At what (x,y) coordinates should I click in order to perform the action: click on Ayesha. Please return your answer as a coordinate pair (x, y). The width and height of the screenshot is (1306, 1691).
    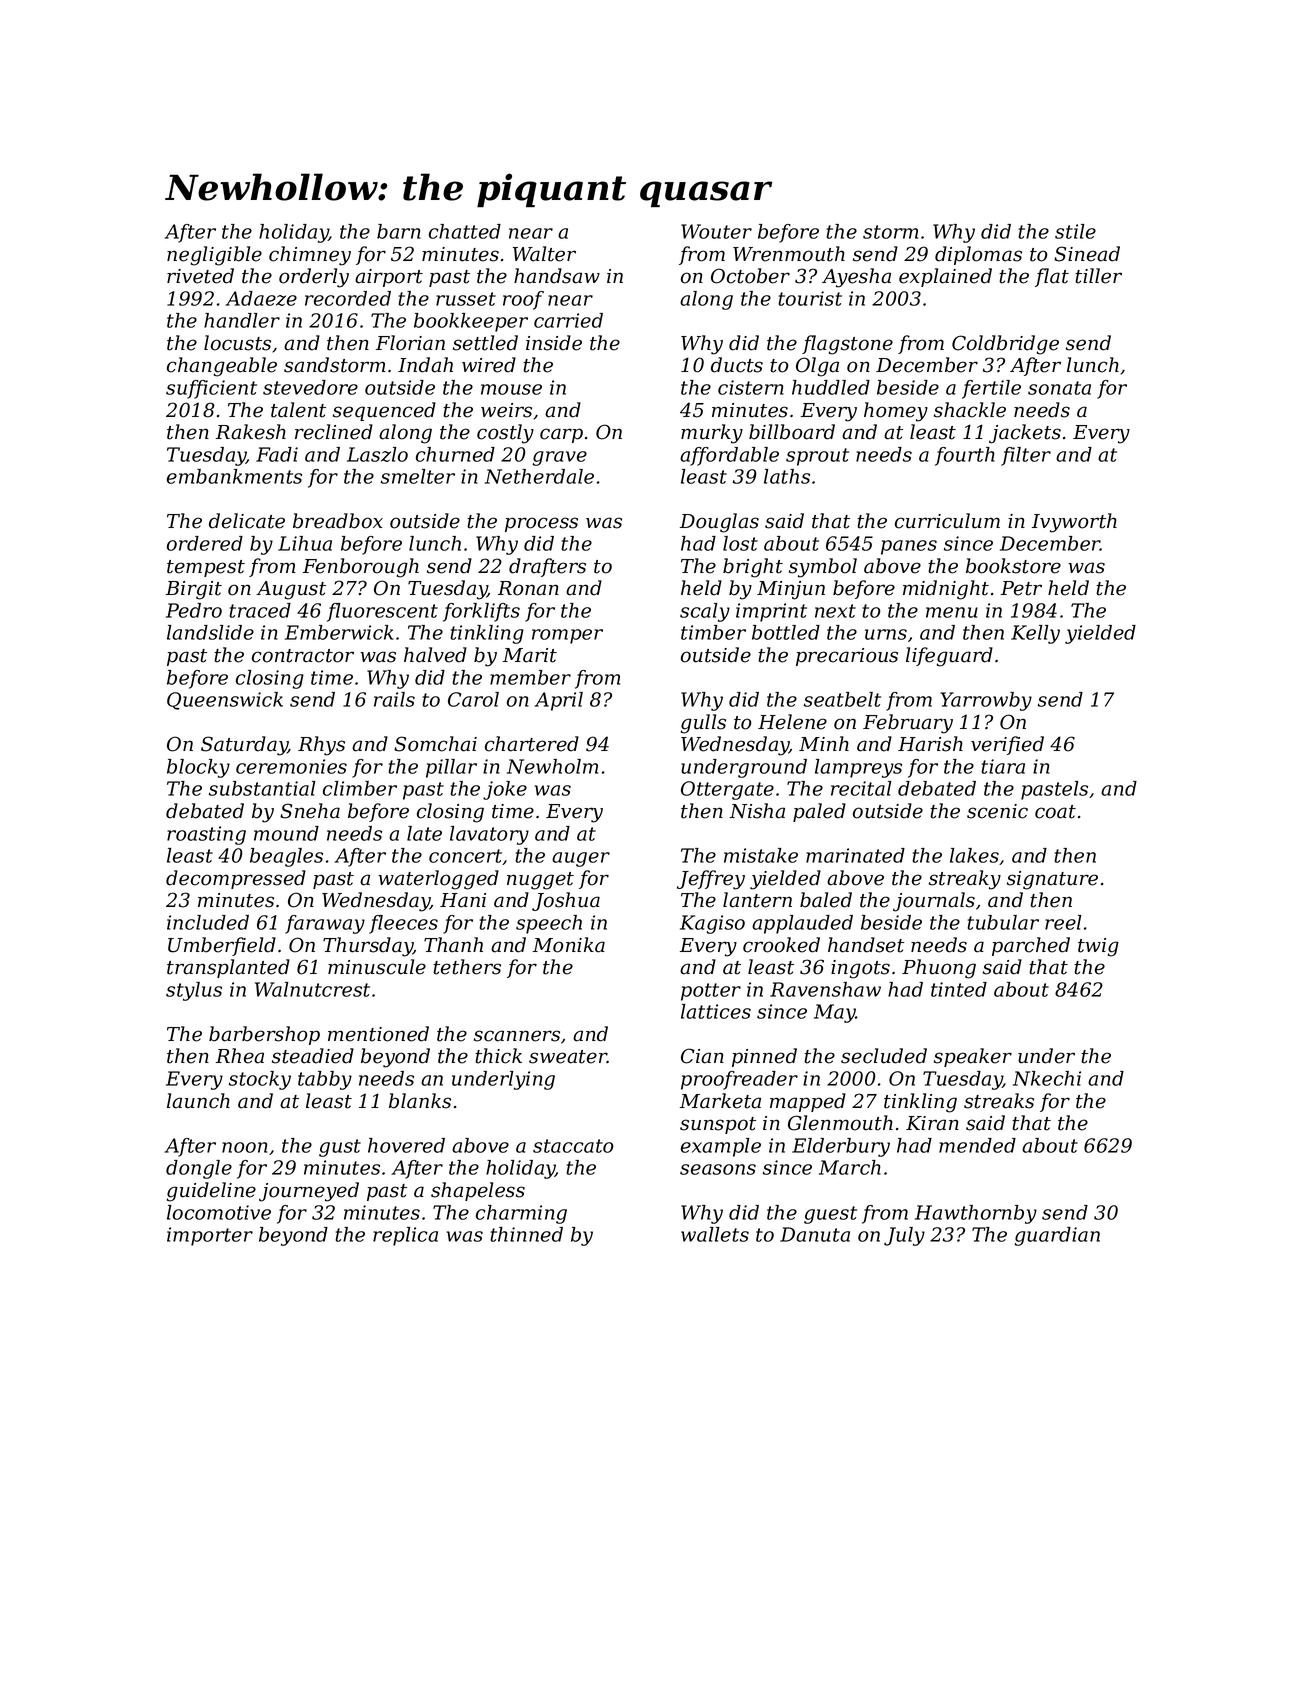
    Looking at the image, I should click on (856, 278).
